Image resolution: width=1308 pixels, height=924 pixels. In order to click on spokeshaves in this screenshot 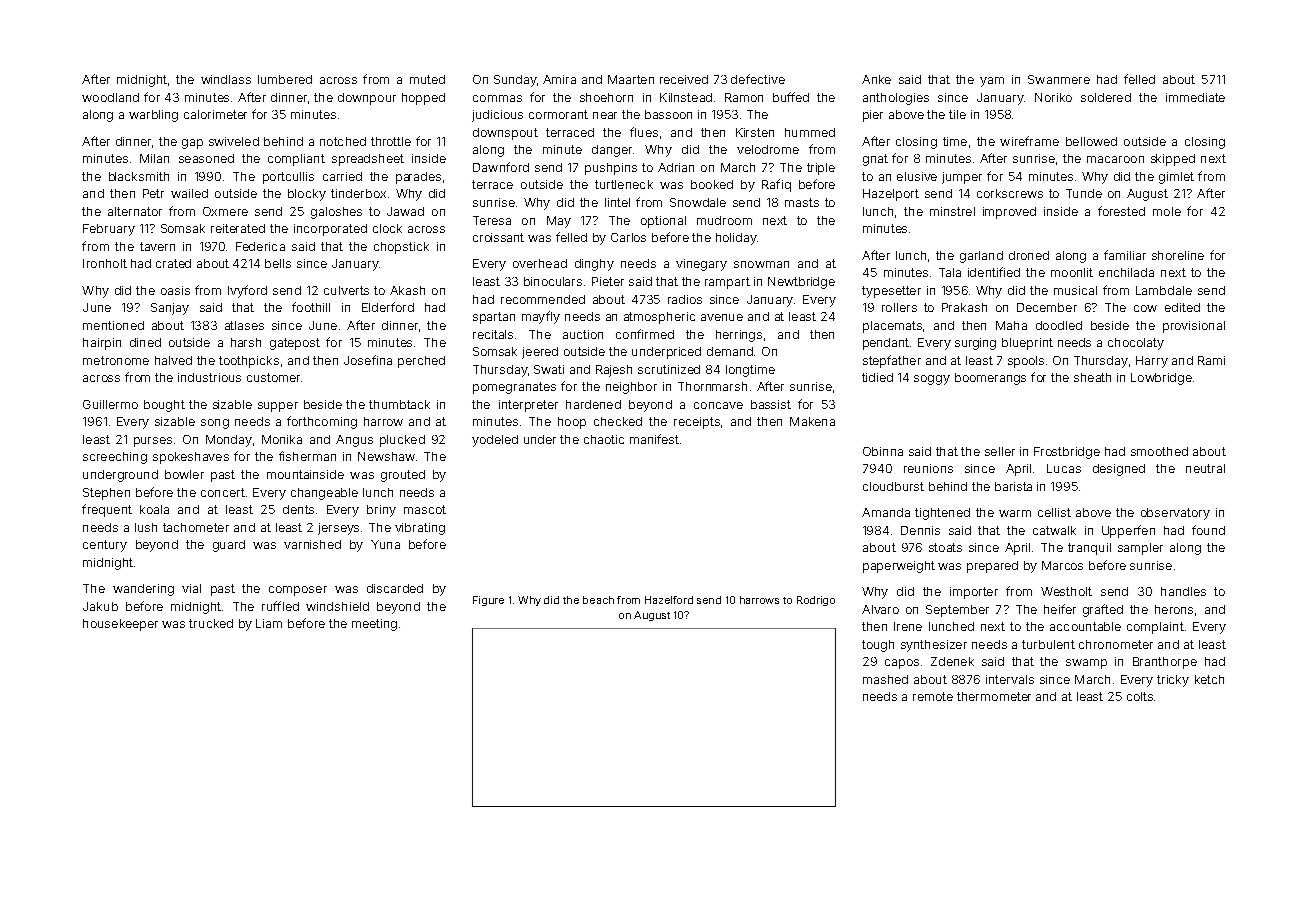, I will do `click(191, 458)`.
